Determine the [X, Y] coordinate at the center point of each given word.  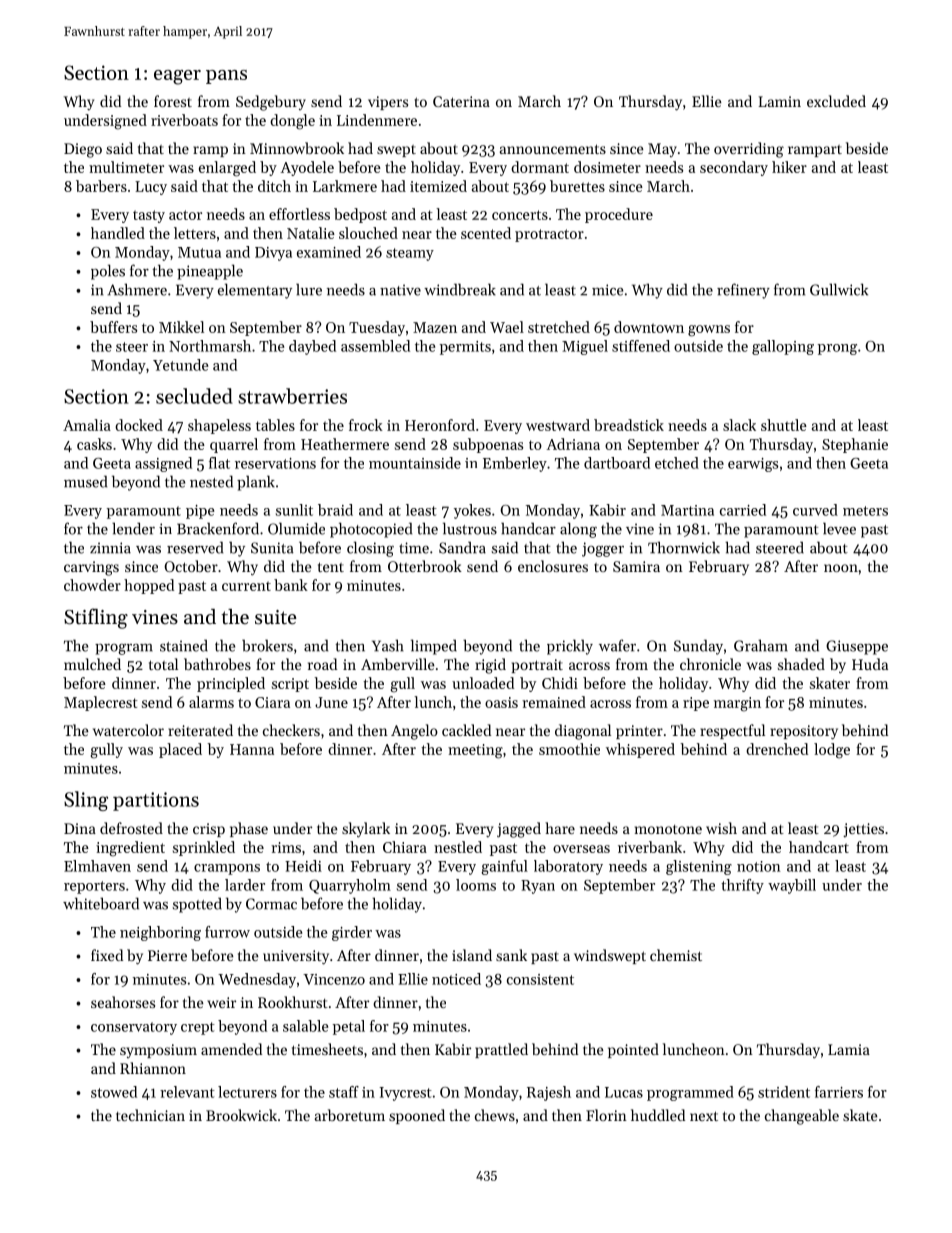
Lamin [779, 101]
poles [108, 272]
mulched [92, 664]
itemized [438, 186]
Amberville [398, 664]
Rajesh [549, 1093]
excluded [836, 101]
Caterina [461, 101]
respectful [732, 731]
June [331, 702]
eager [177, 77]
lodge [832, 751]
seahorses [123, 1002]
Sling [86, 801]
